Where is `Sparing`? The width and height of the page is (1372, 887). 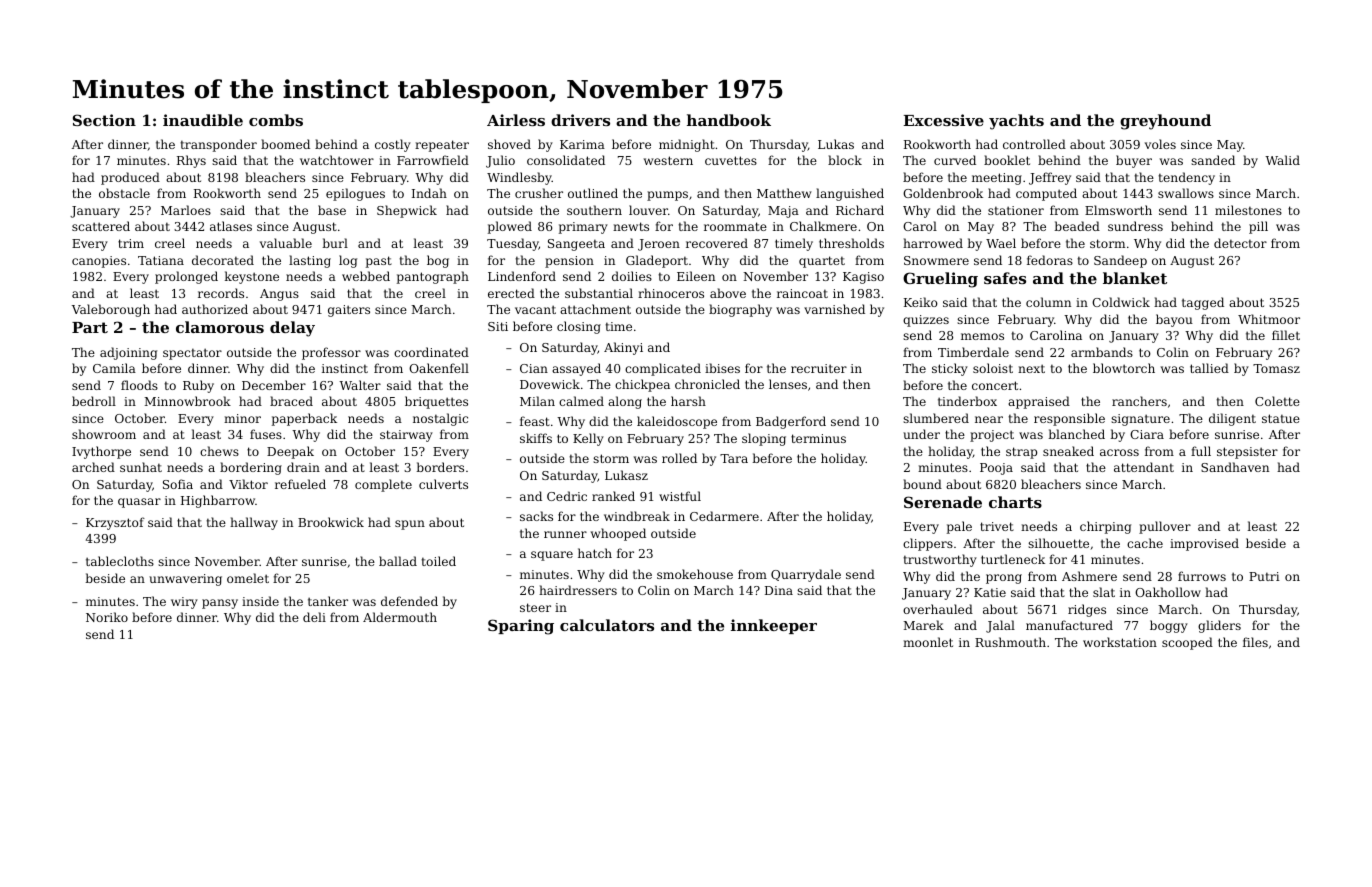
Sparing is located at coordinates (521, 627).
